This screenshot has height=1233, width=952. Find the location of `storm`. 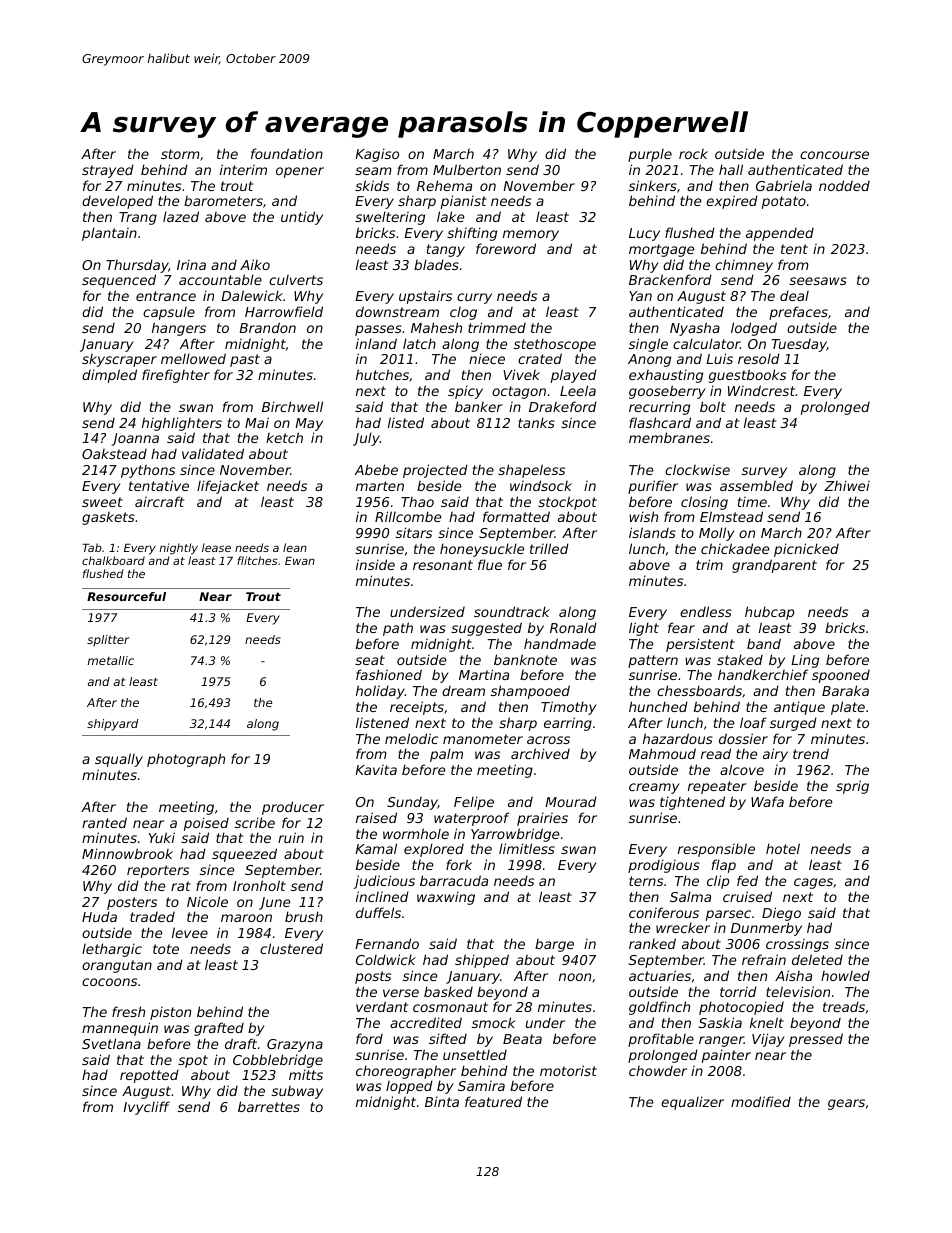

storm is located at coordinates (180, 154).
